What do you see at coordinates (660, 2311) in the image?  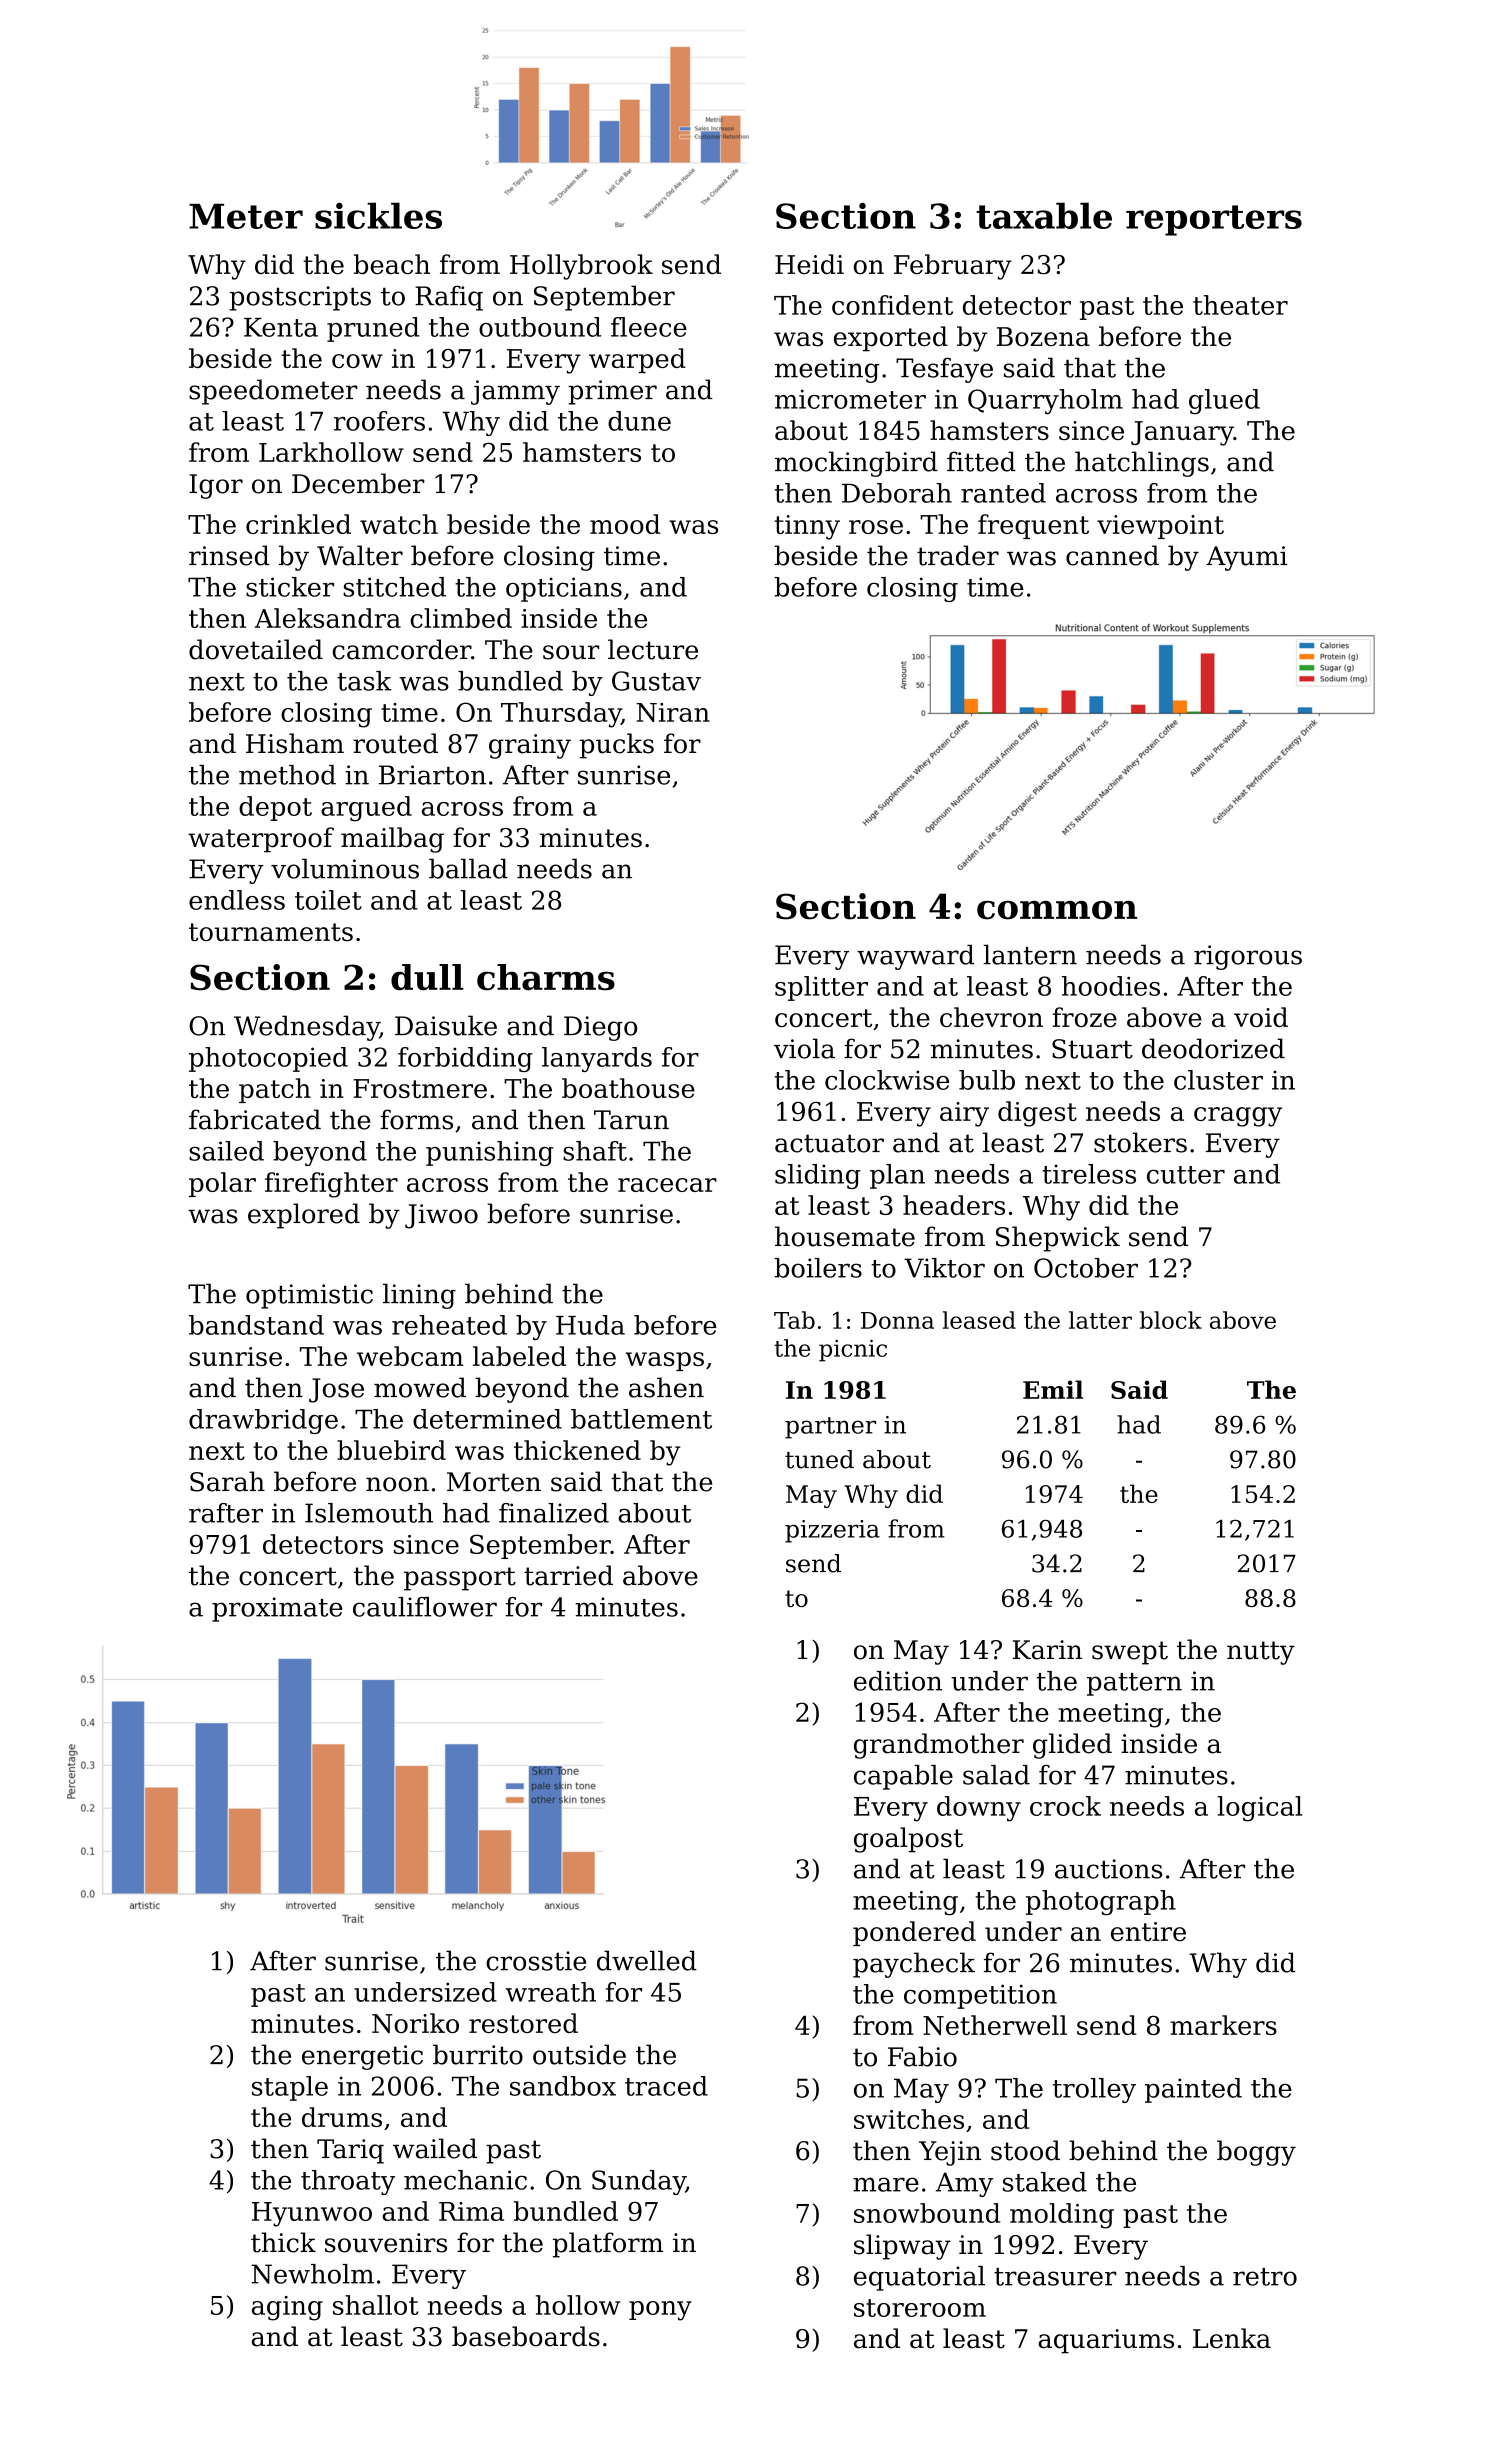 I see `pony` at bounding box center [660, 2311].
